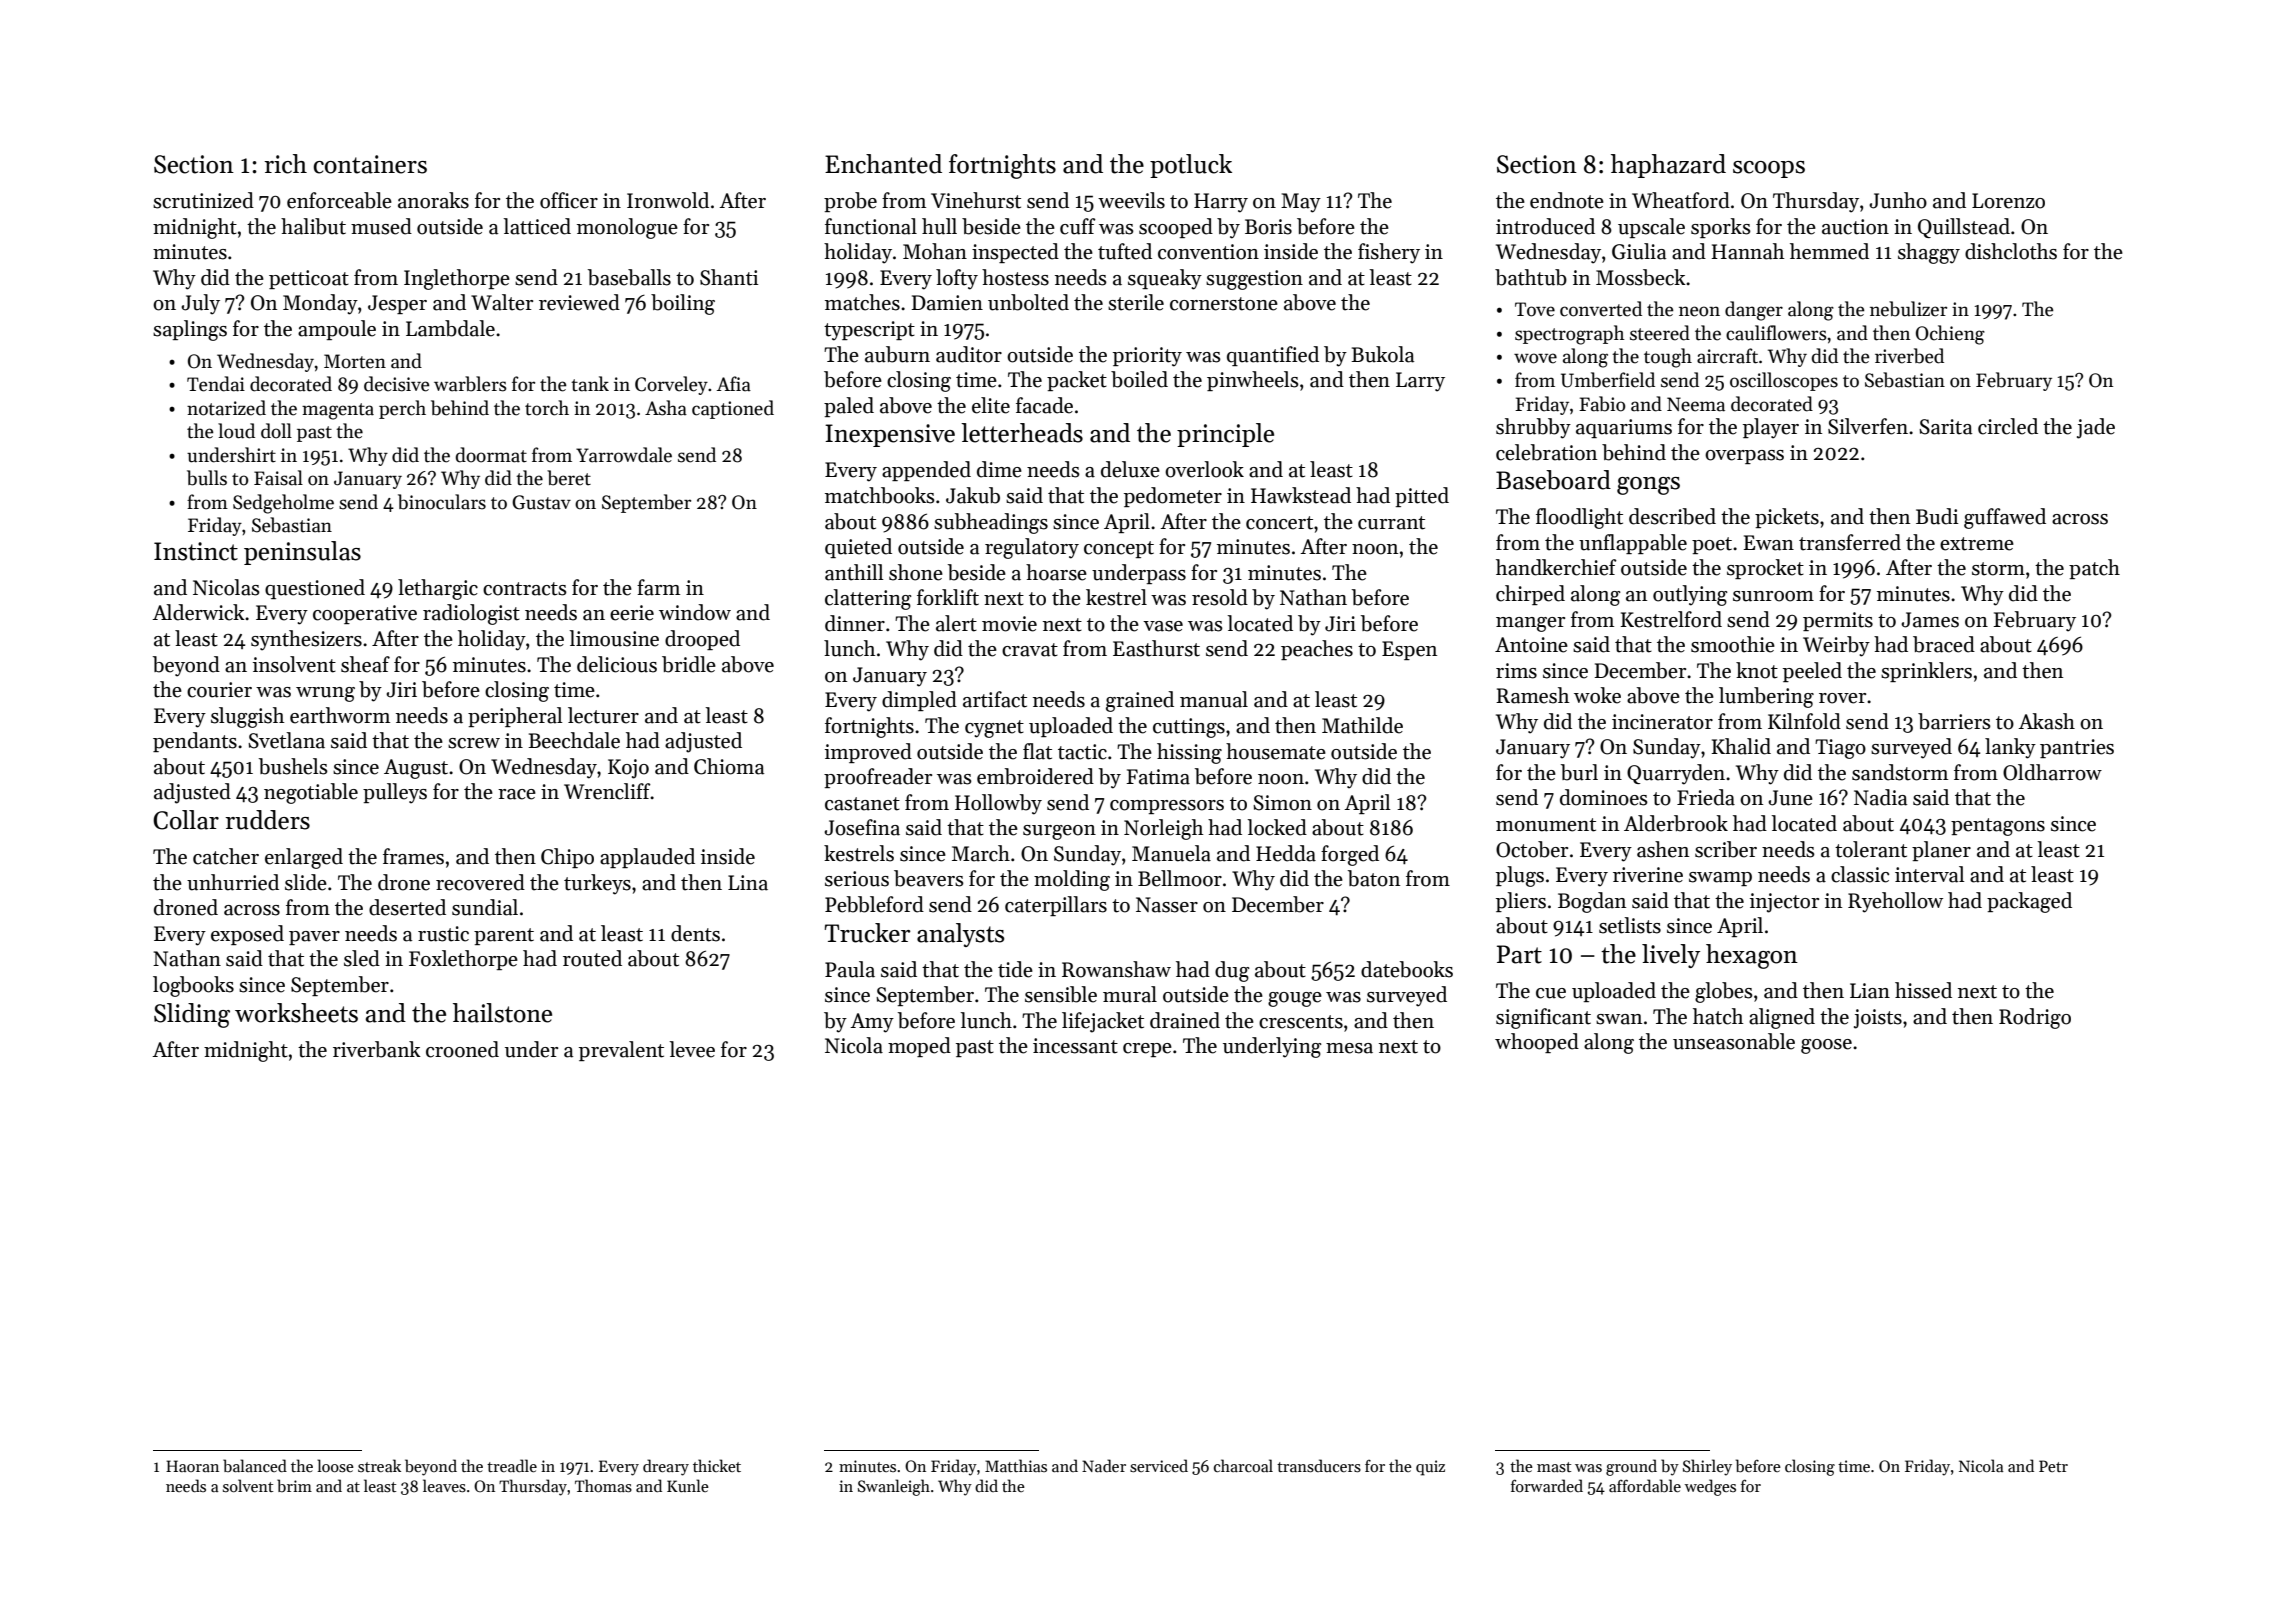 The width and height of the document is (2282, 1614). What do you see at coordinates (629, 277) in the document?
I see `baseballs` at bounding box center [629, 277].
